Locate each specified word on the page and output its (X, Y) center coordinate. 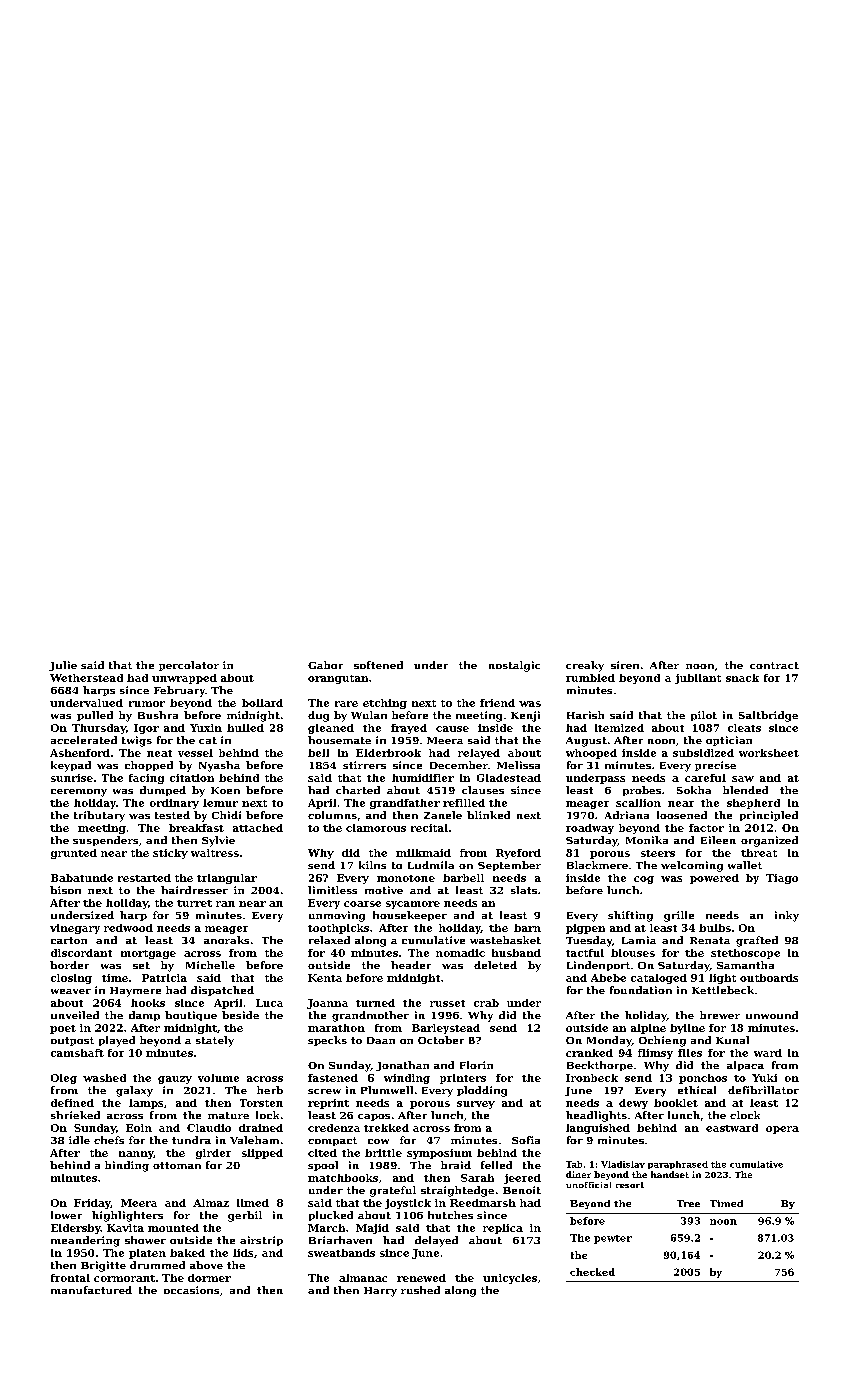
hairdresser (194, 890)
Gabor (325, 665)
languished (598, 1129)
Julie (63, 666)
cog (644, 880)
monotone (406, 878)
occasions (191, 1290)
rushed (420, 1290)
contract (774, 665)
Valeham (254, 1140)
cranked (589, 1053)
